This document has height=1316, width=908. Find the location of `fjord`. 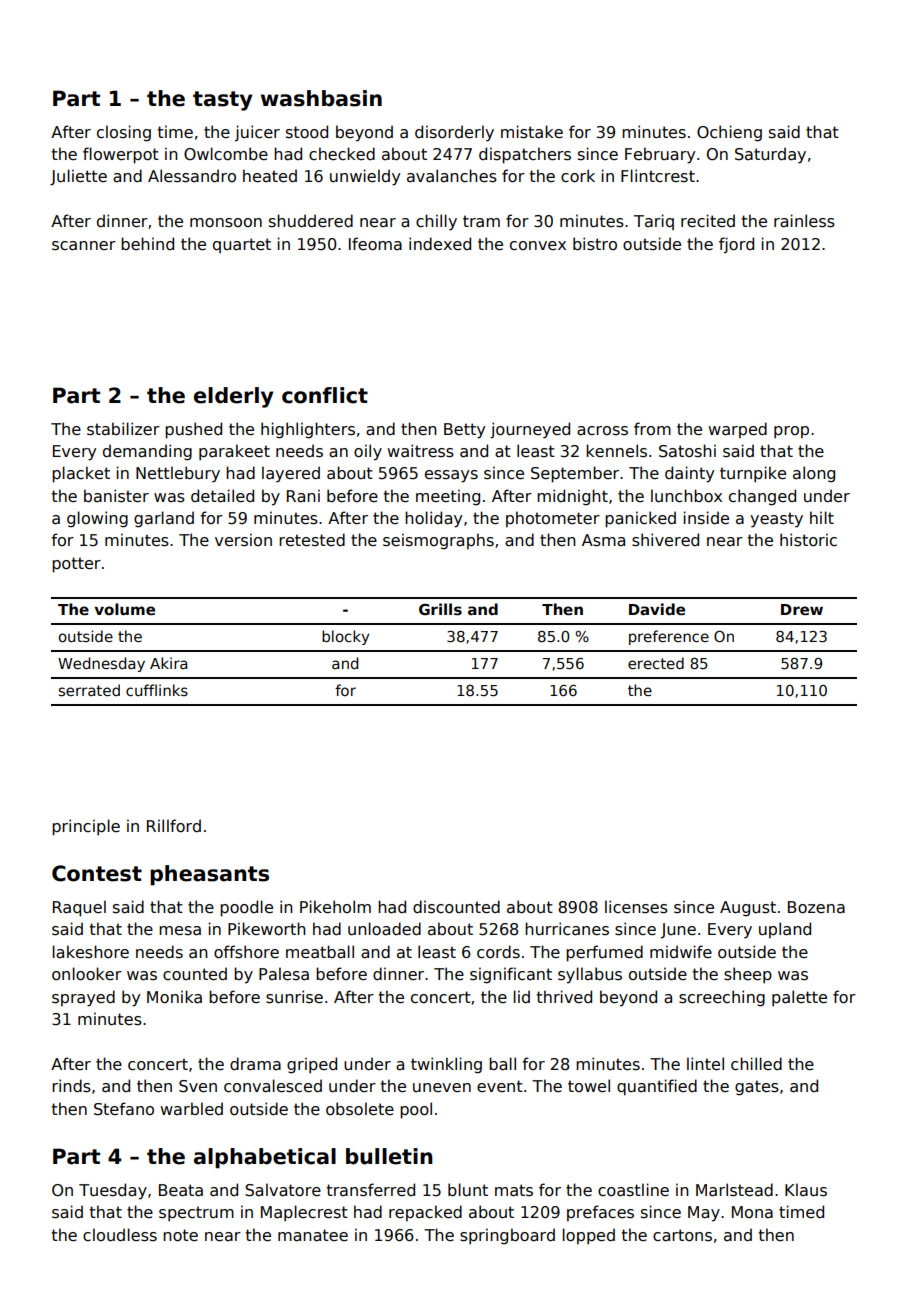

fjord is located at coordinates (736, 245).
